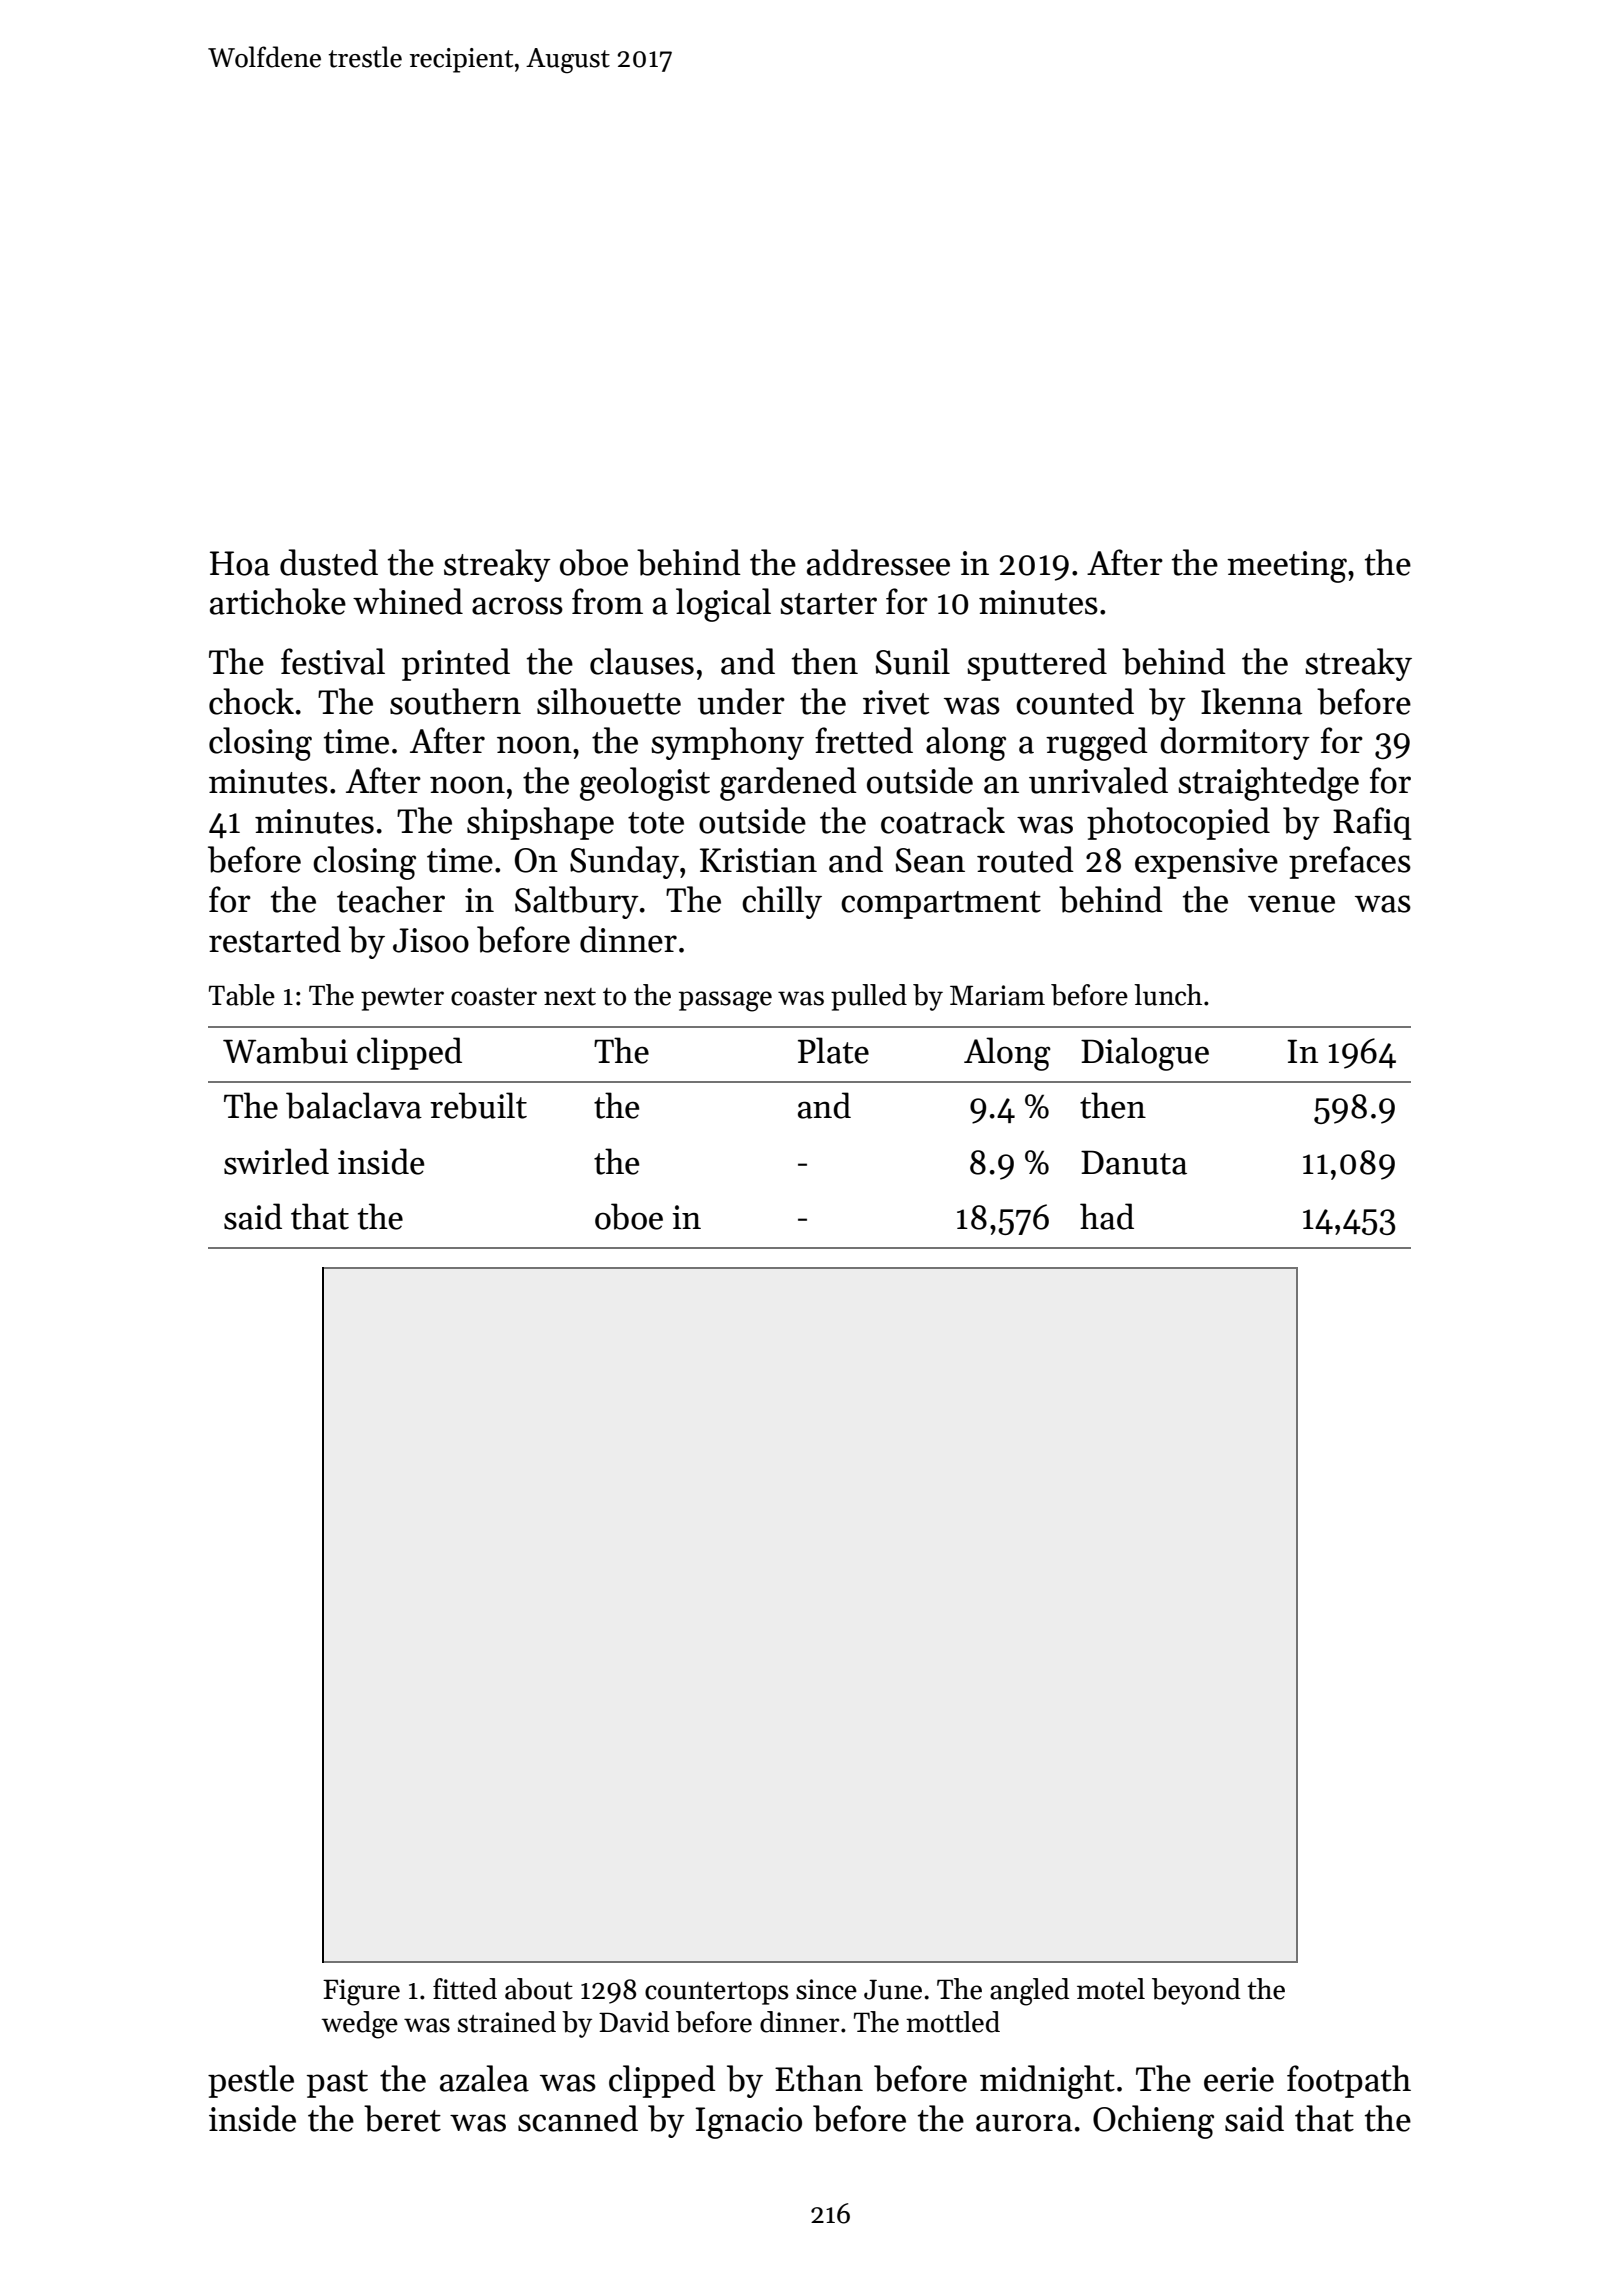 This image has width=1620, height=2292. Describe the element at coordinates (748, 2123) in the image. I see `Ignacio` at that location.
